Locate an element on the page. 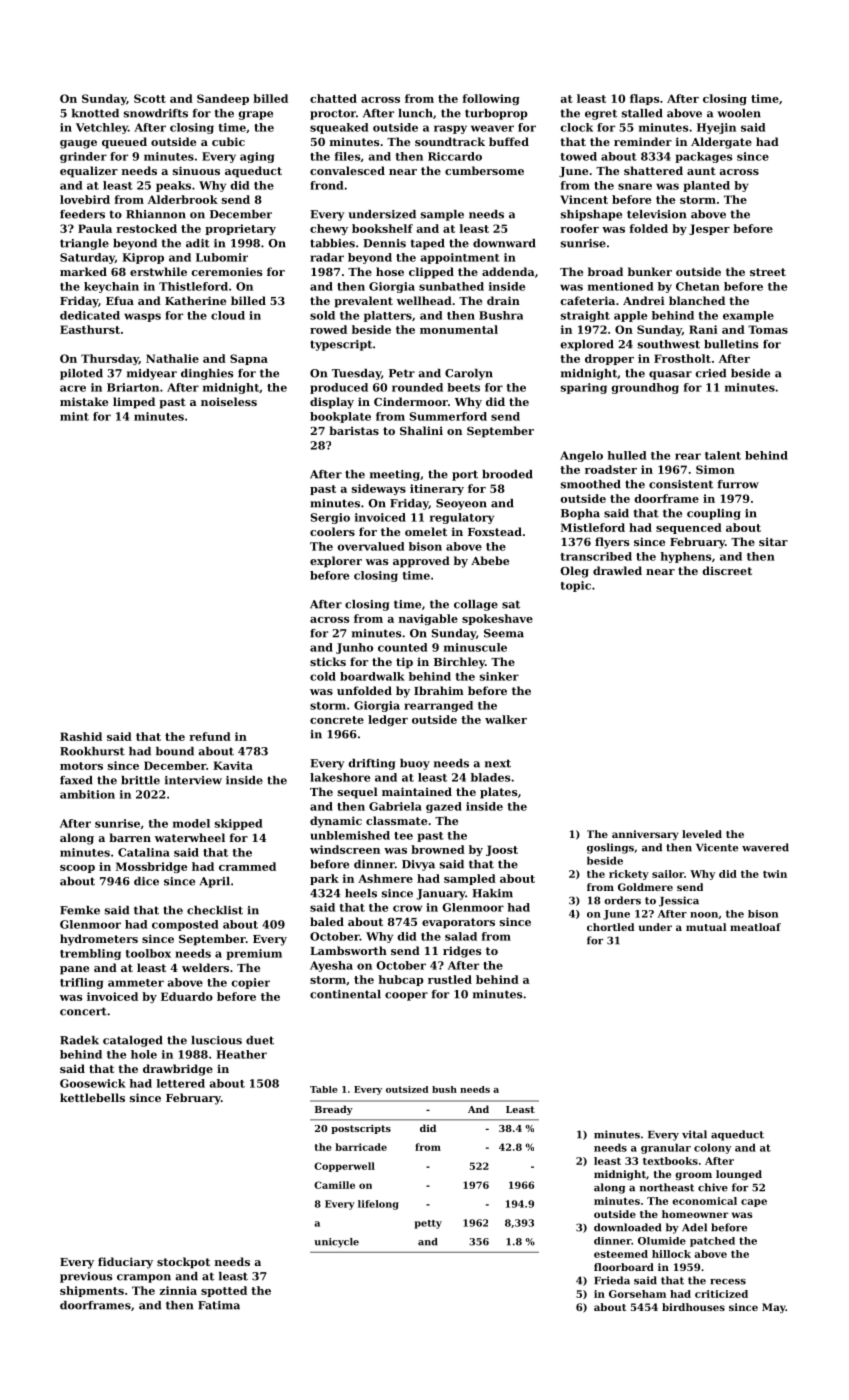 The height and width of the document is (1400, 849). classmate is located at coordinates (396, 820).
